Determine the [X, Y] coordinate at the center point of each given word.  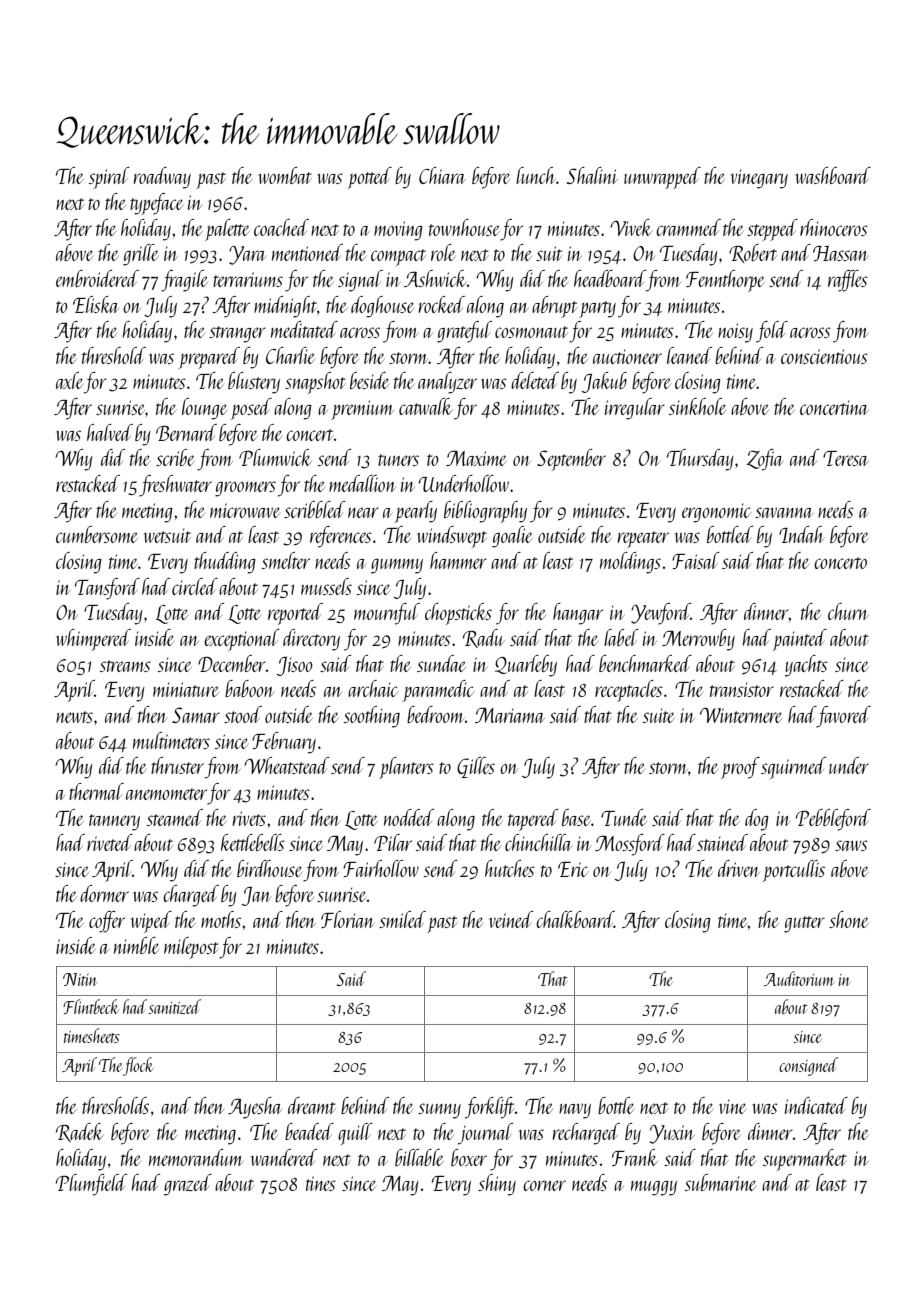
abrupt [554, 307]
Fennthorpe [725, 281]
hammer [458, 560]
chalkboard [575, 919]
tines [321, 1183]
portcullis [794, 871]
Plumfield [91, 1185]
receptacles [629, 691]
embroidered [97, 278]
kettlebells [253, 842]
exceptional [242, 640]
